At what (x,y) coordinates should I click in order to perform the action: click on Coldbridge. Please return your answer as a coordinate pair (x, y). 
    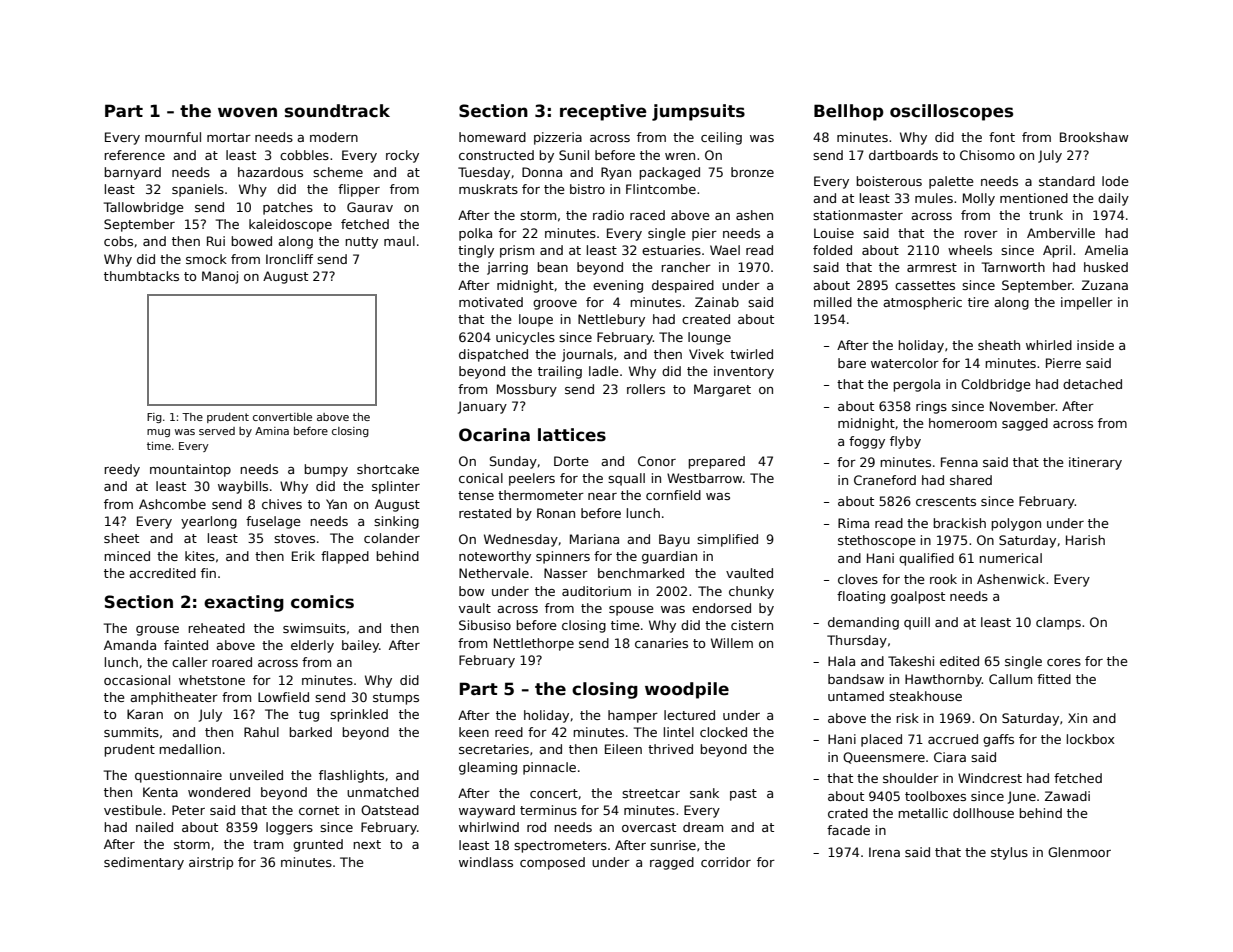
    Looking at the image, I should click on (996, 385).
